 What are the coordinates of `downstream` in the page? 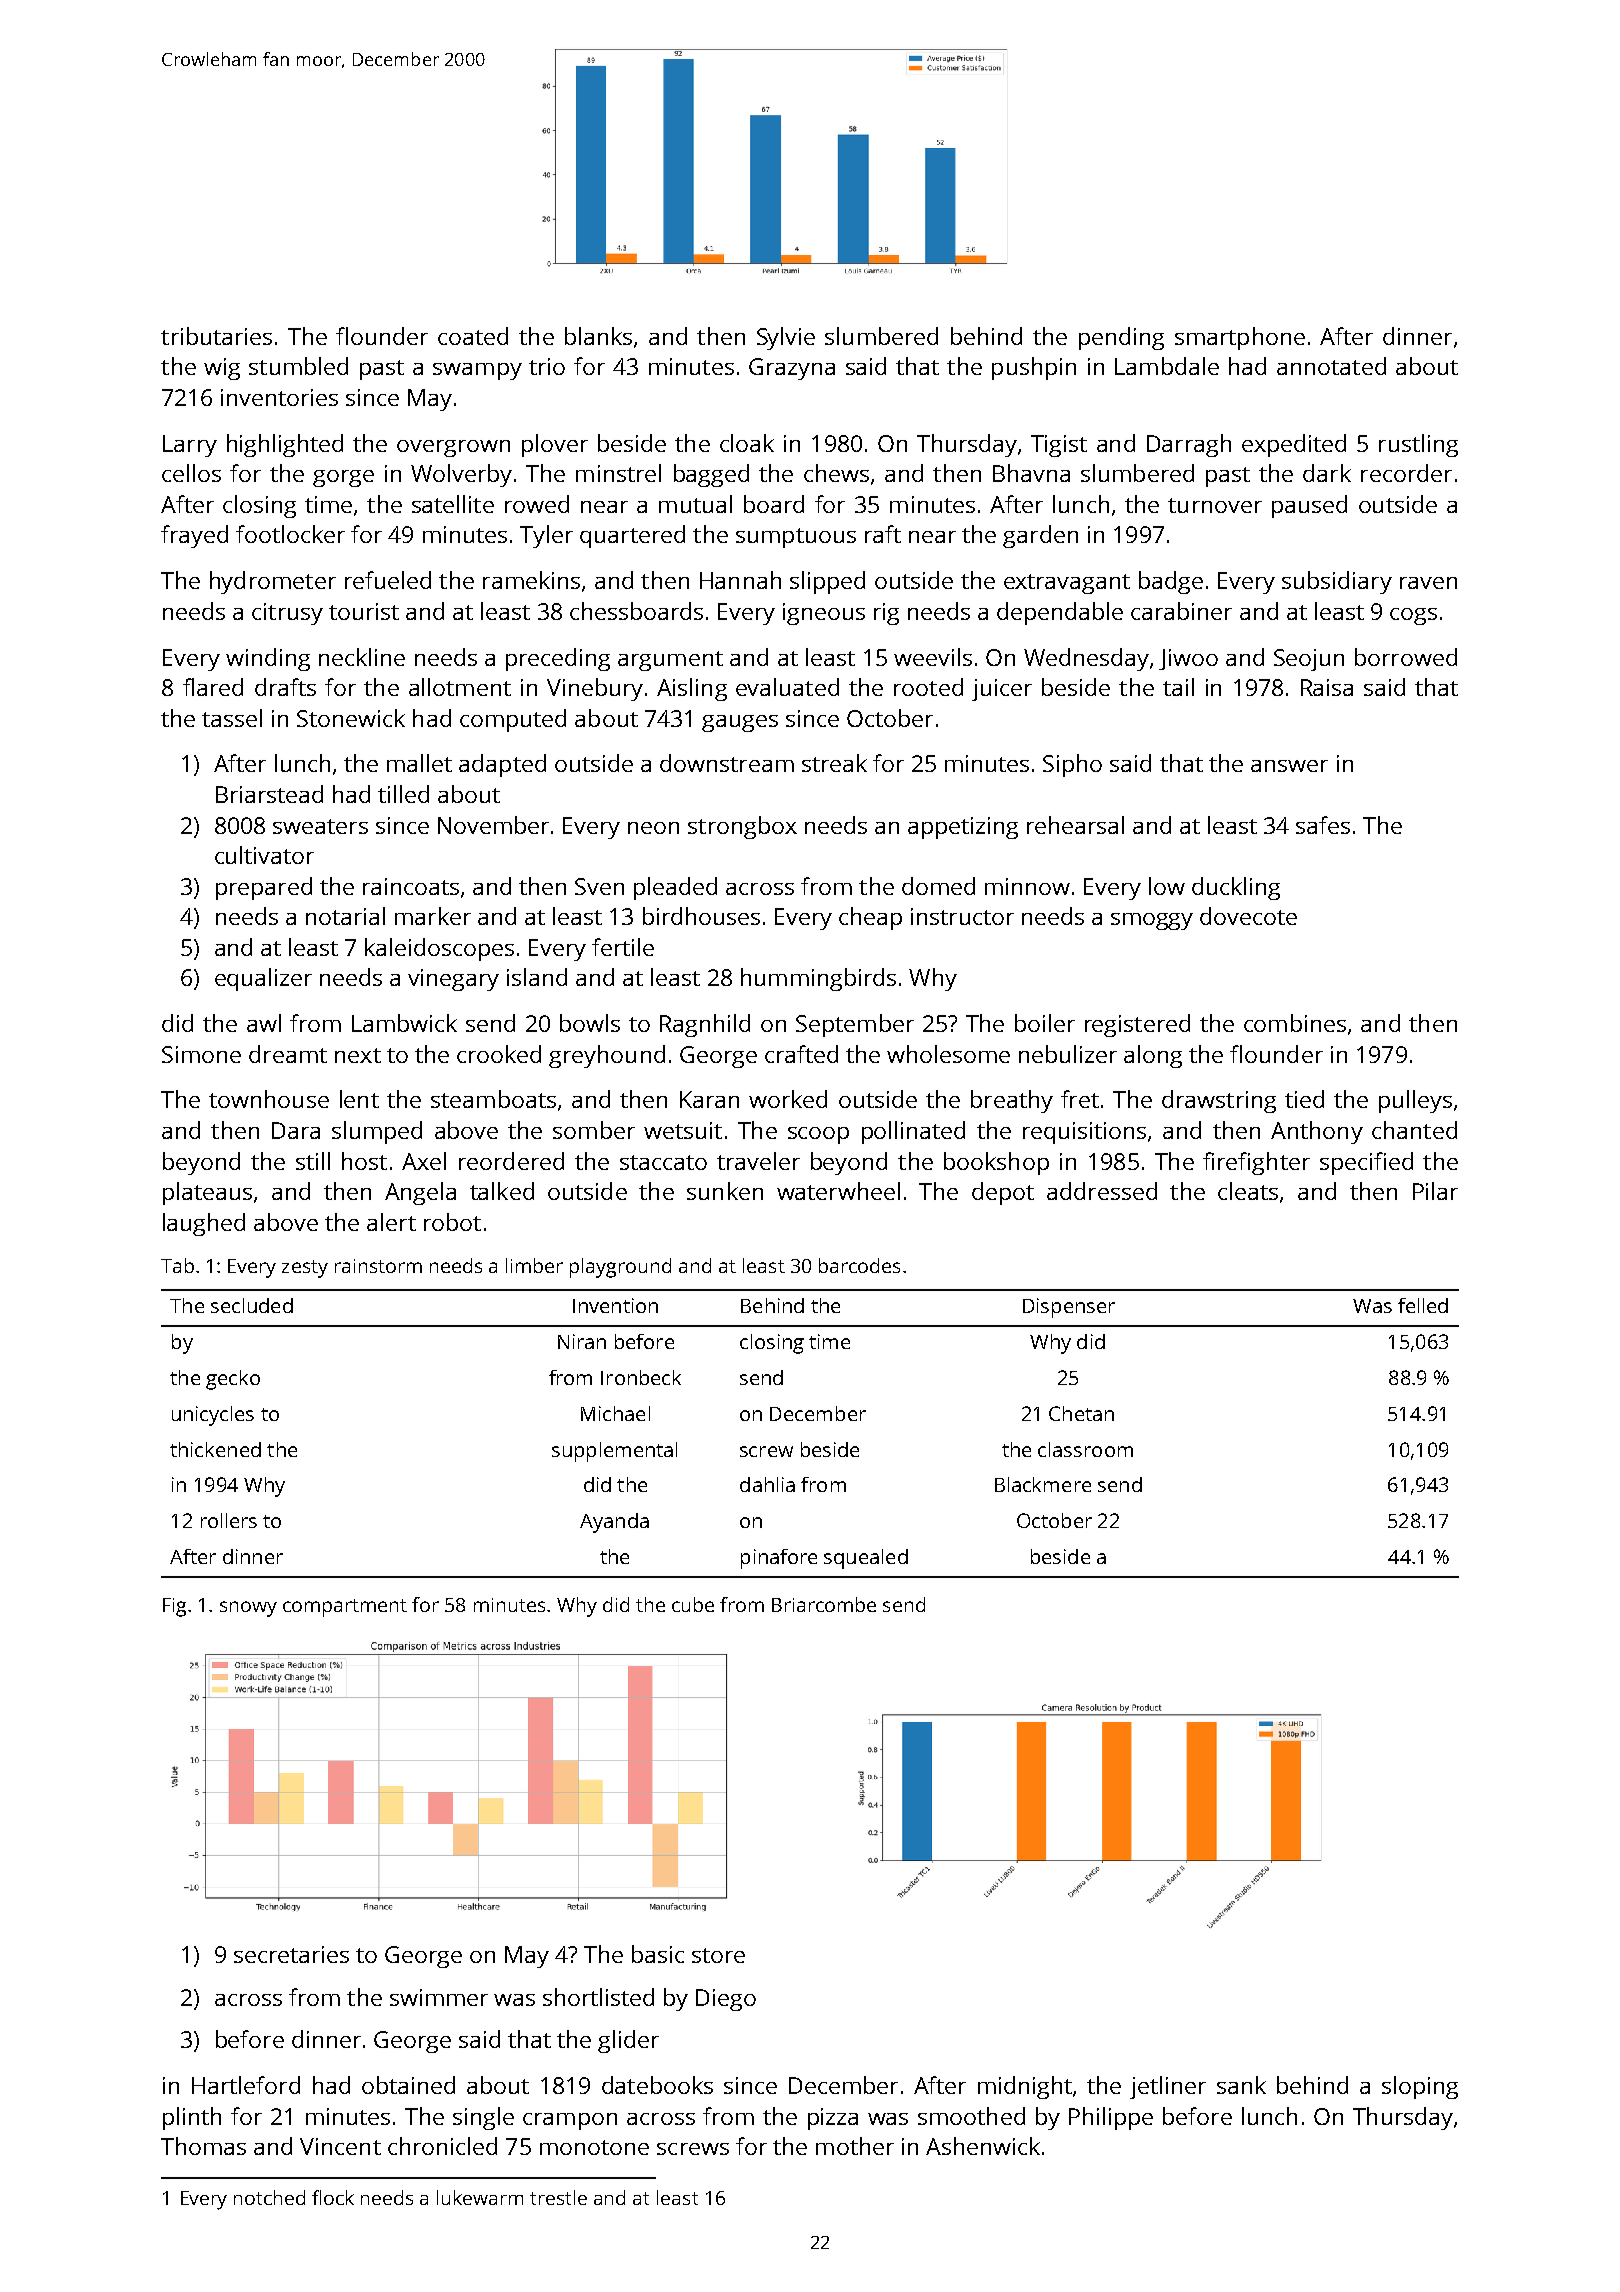 It's located at (727, 763).
